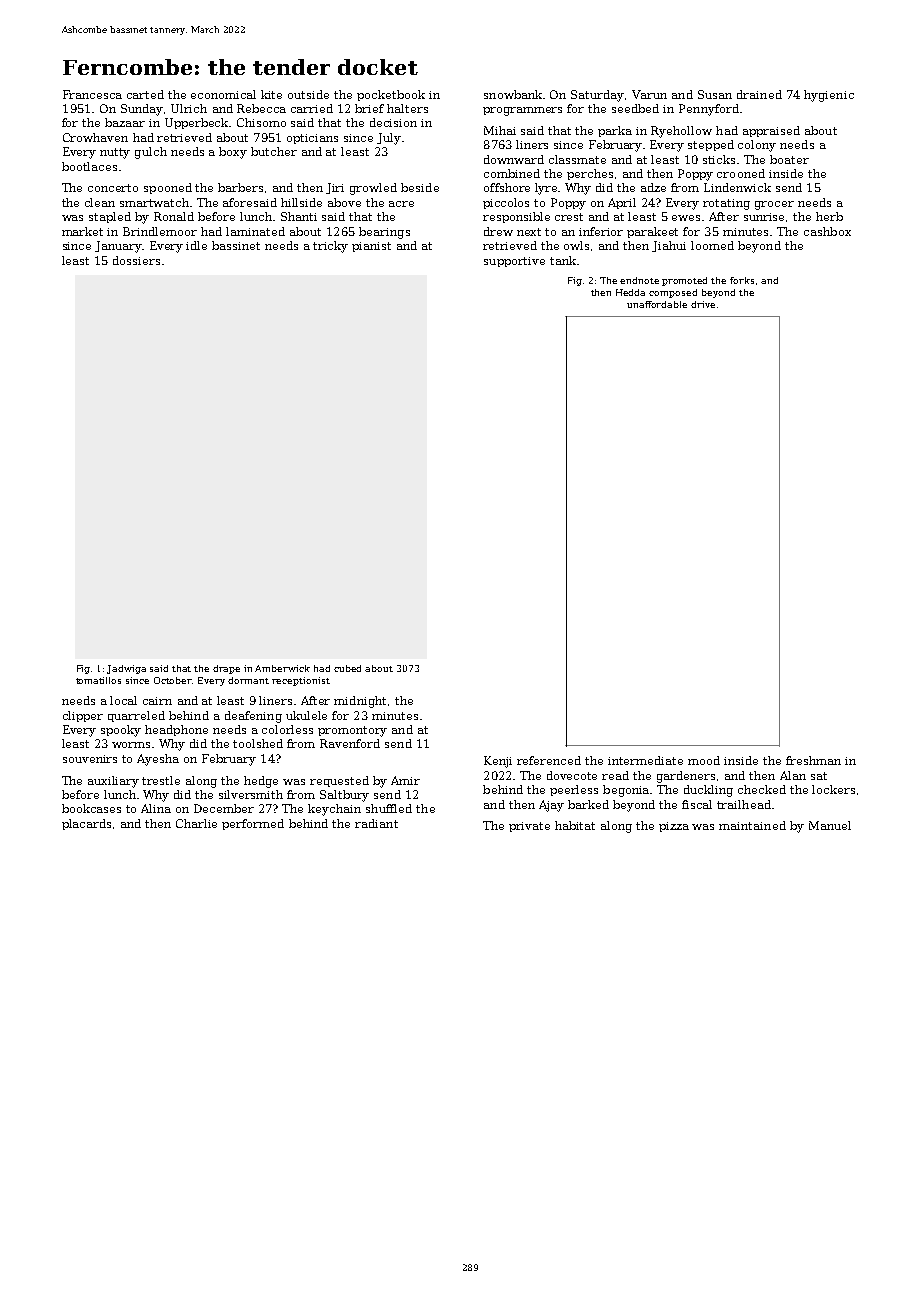 This screenshot has height=1308, width=924. Describe the element at coordinates (703, 304) in the screenshot. I see `drive` at that location.
